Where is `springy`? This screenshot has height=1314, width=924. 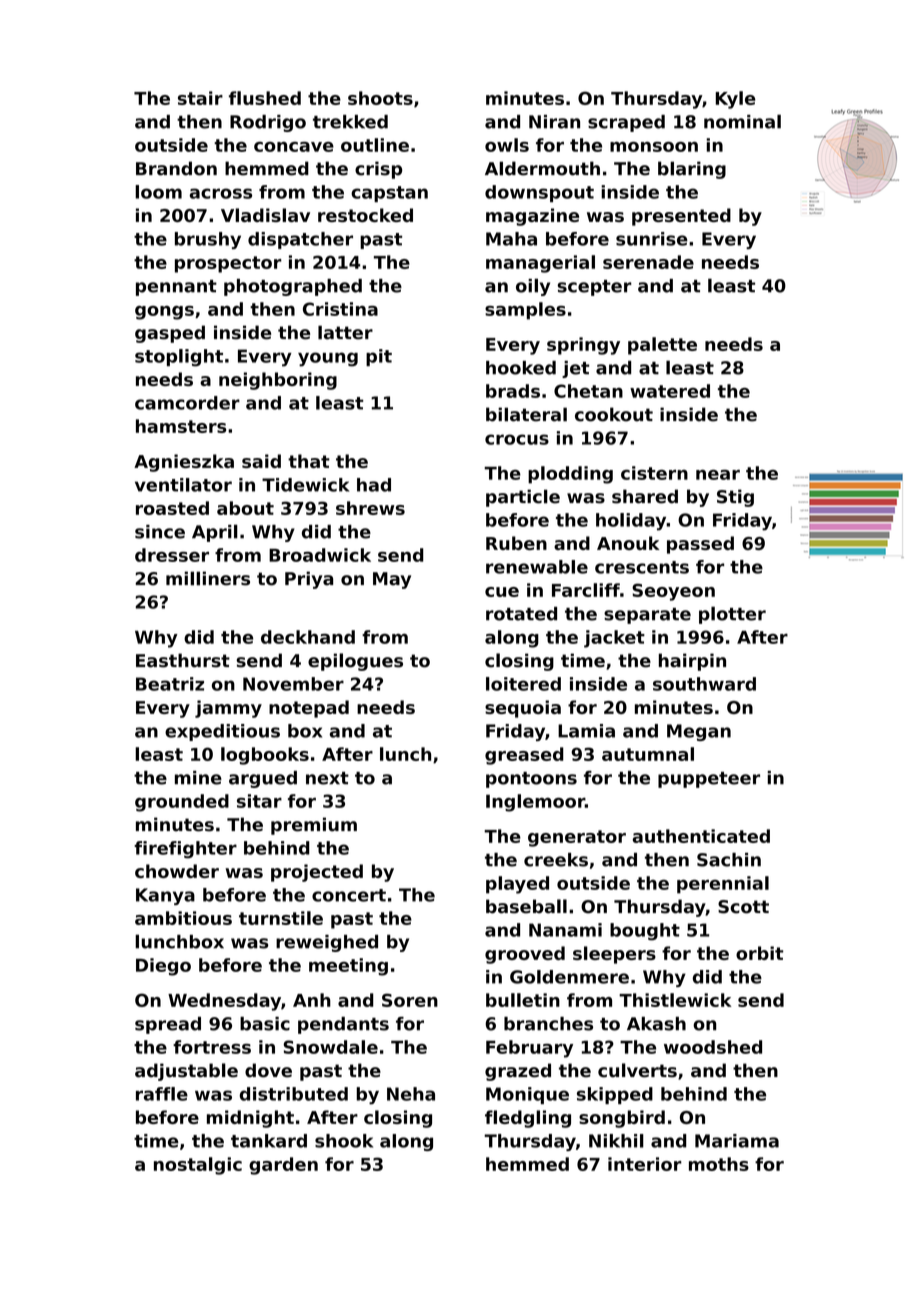 springy is located at coordinates (583, 346).
